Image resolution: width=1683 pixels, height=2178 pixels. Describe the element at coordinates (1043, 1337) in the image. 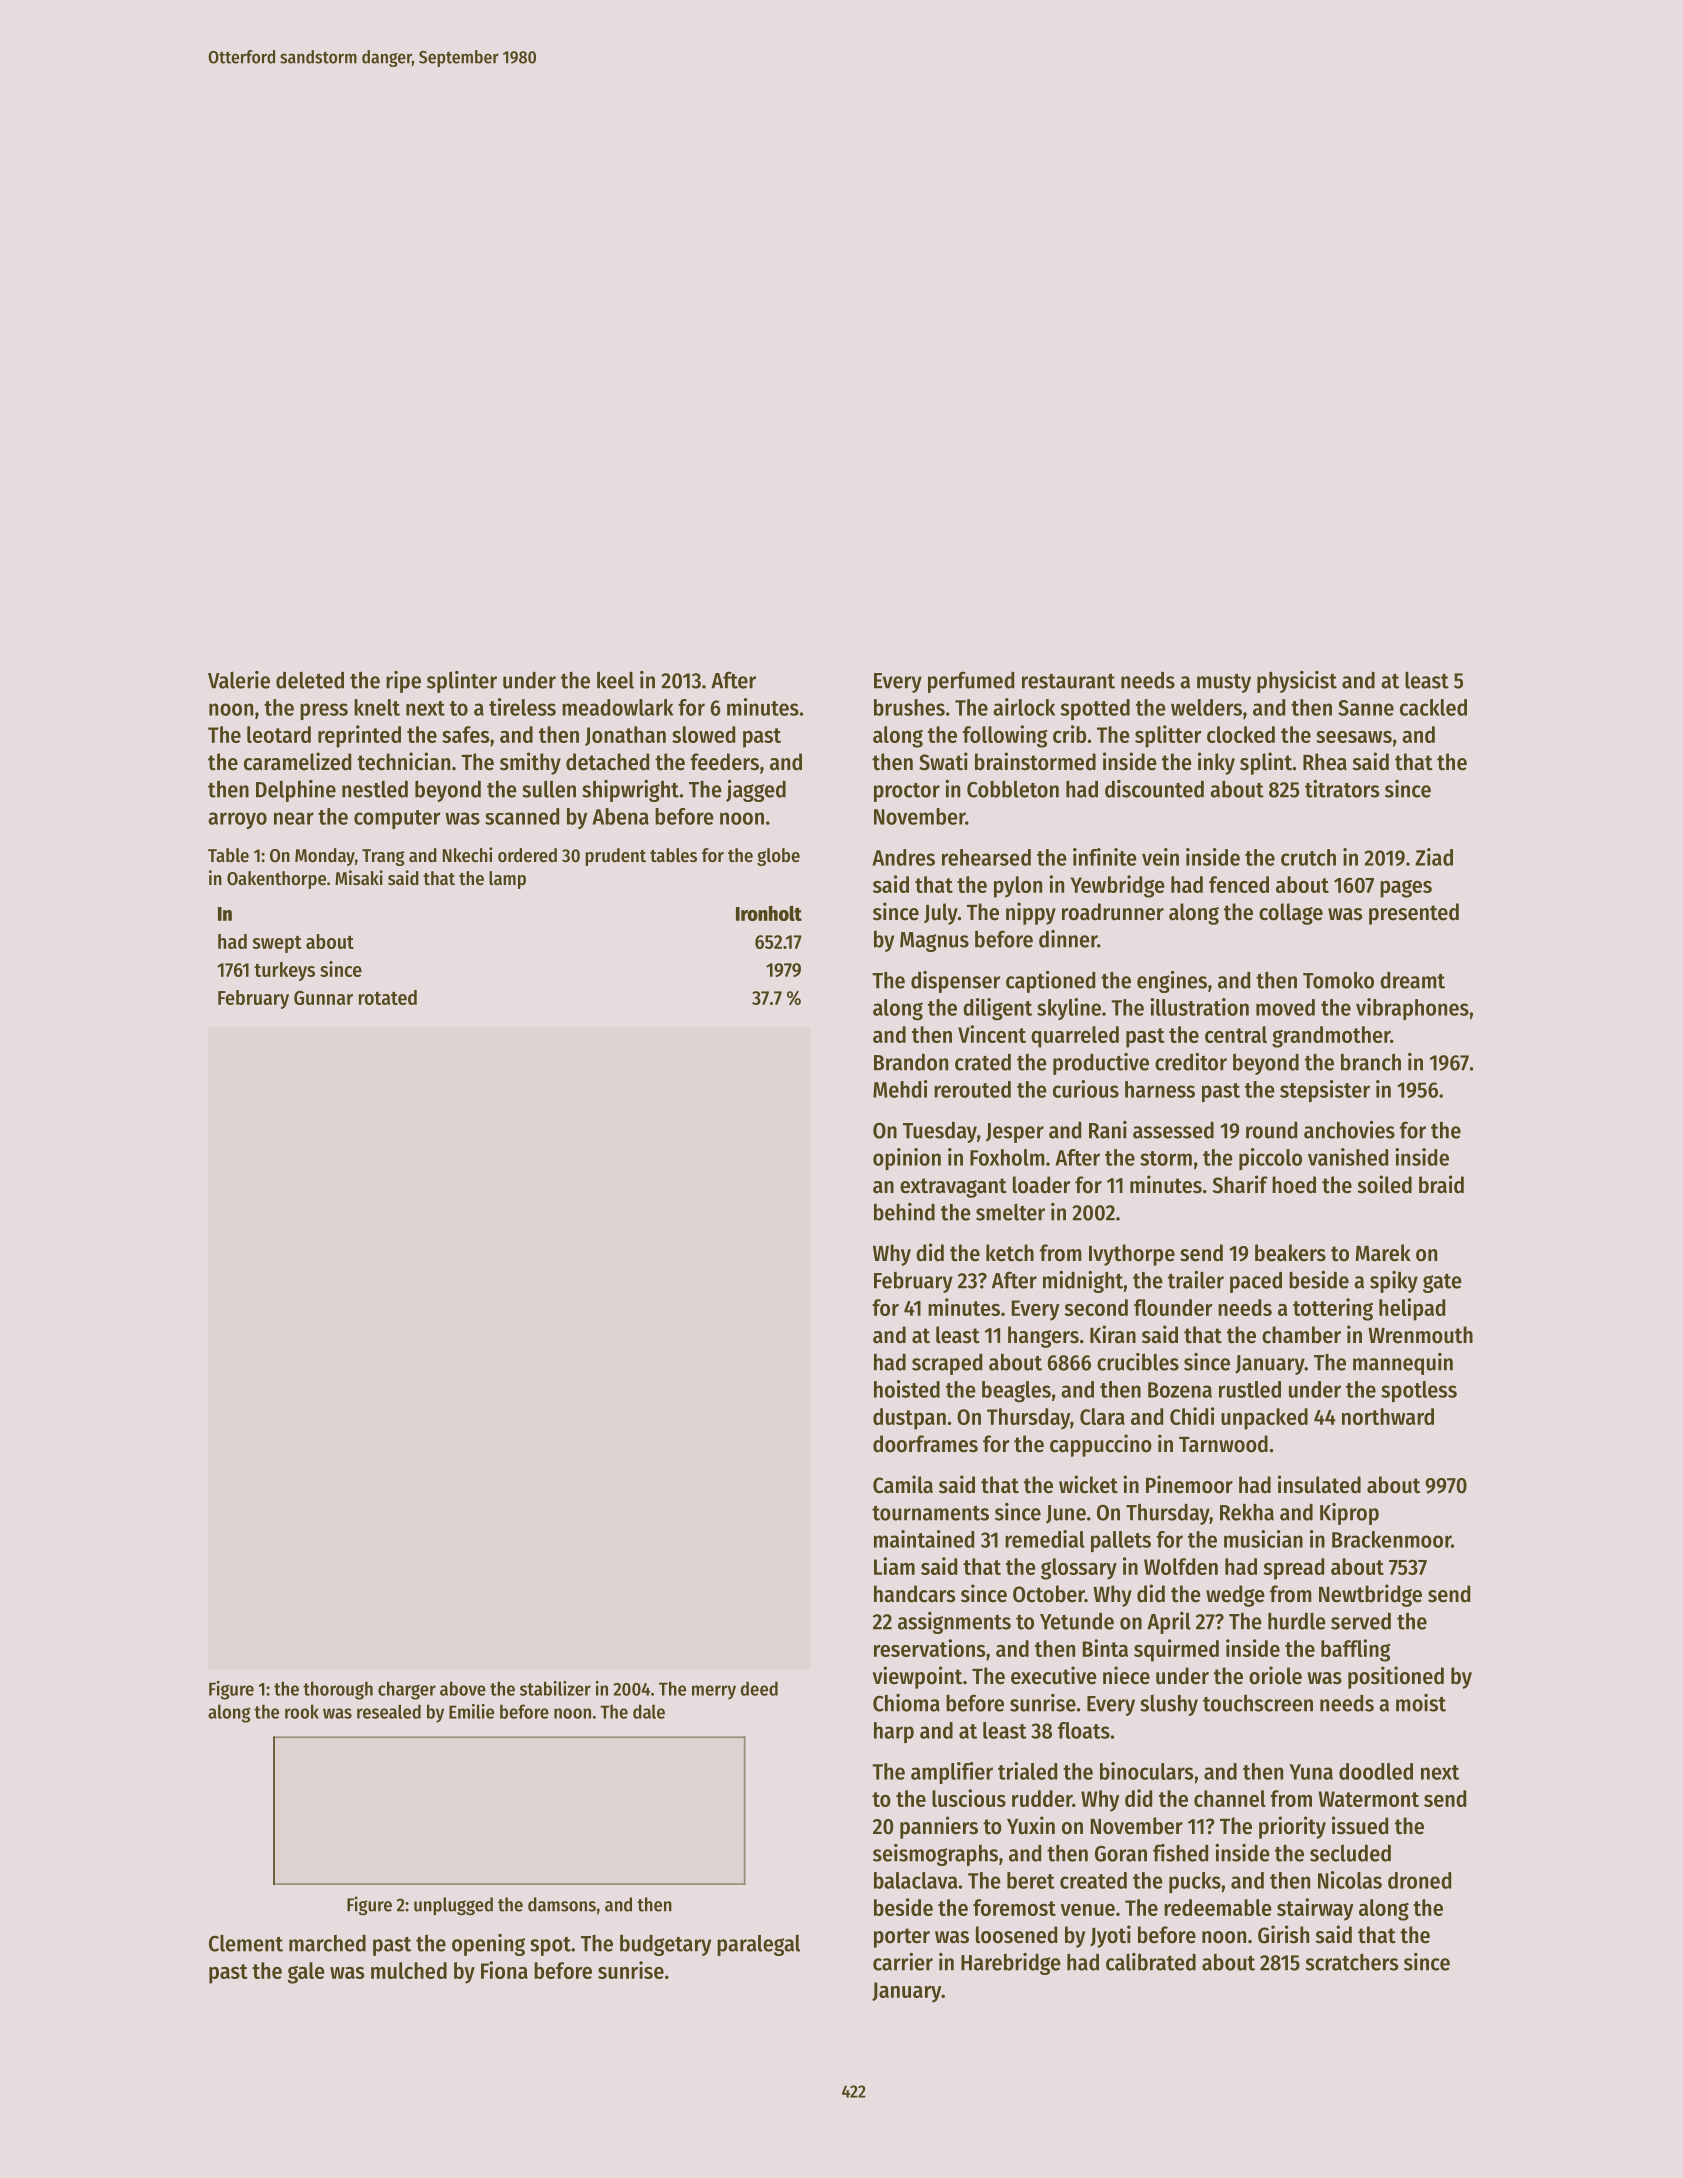

I see `hangers` at that location.
